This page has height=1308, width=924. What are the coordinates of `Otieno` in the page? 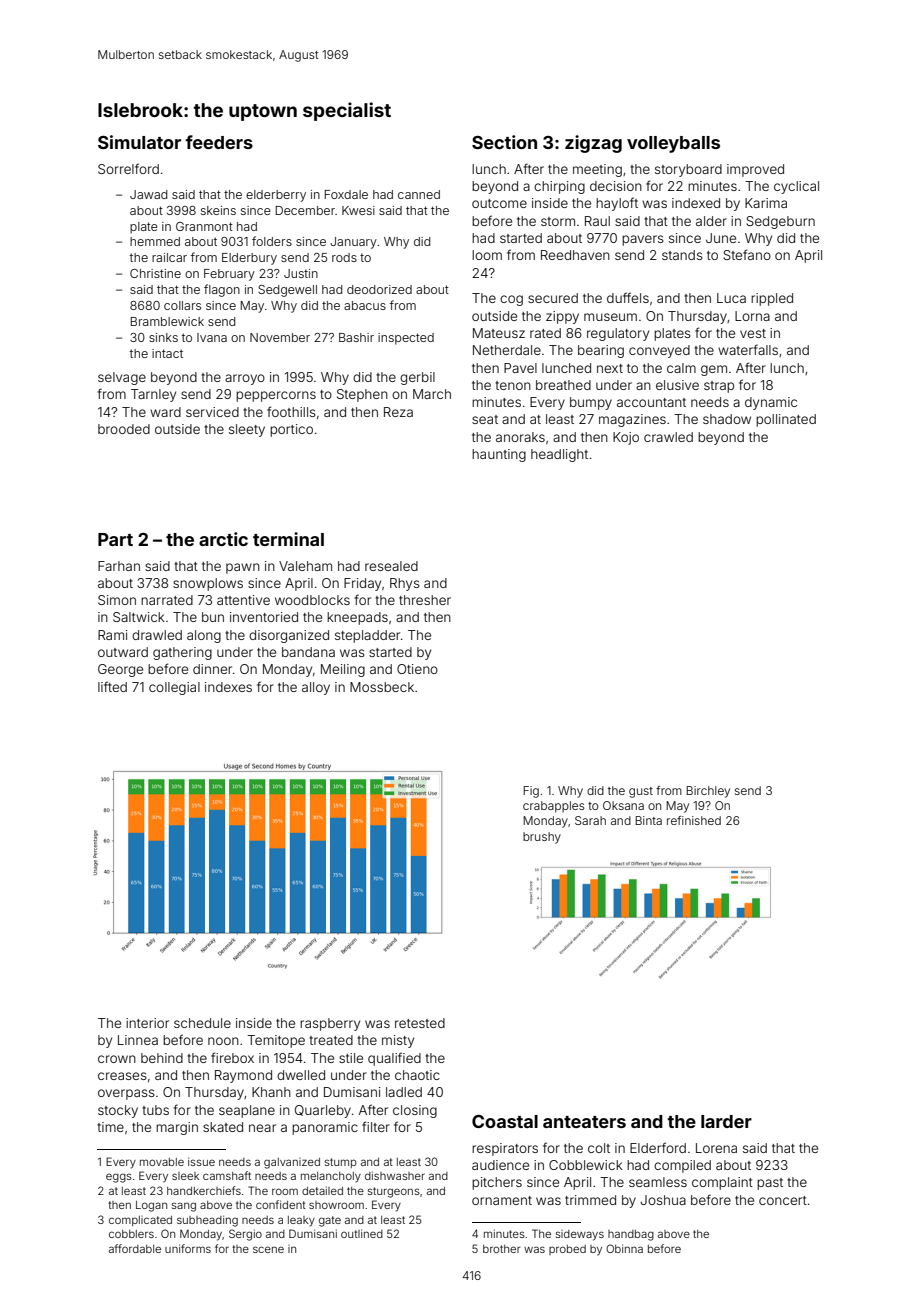 It's located at (417, 669).
